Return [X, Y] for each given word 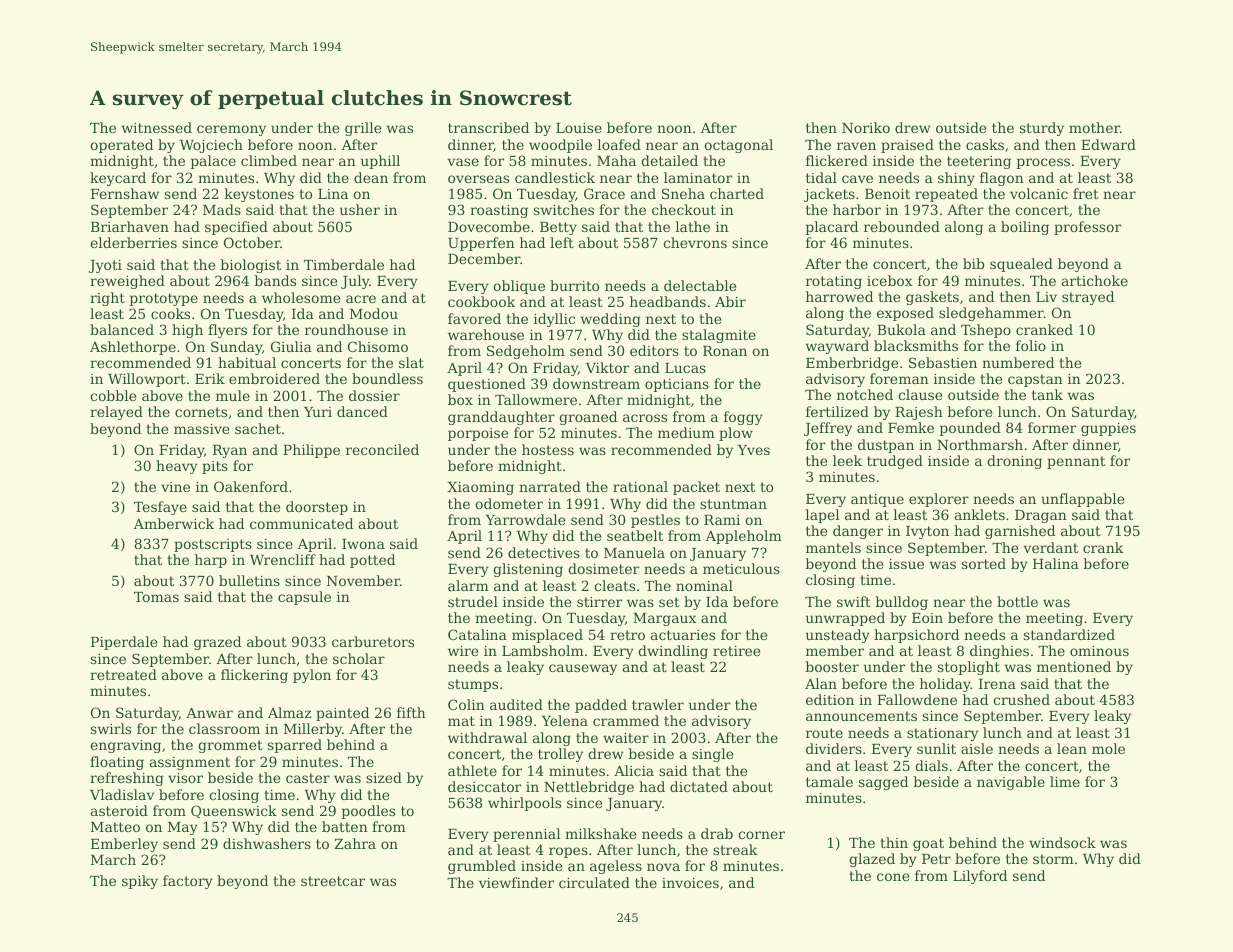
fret [1086, 193]
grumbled [482, 867]
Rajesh [919, 413]
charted [737, 193]
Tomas [156, 597]
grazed [217, 643]
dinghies [999, 652]
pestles [655, 521]
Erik [210, 378]
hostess [548, 449]
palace [213, 162]
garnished [1020, 532]
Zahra [355, 843]
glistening [528, 570]
